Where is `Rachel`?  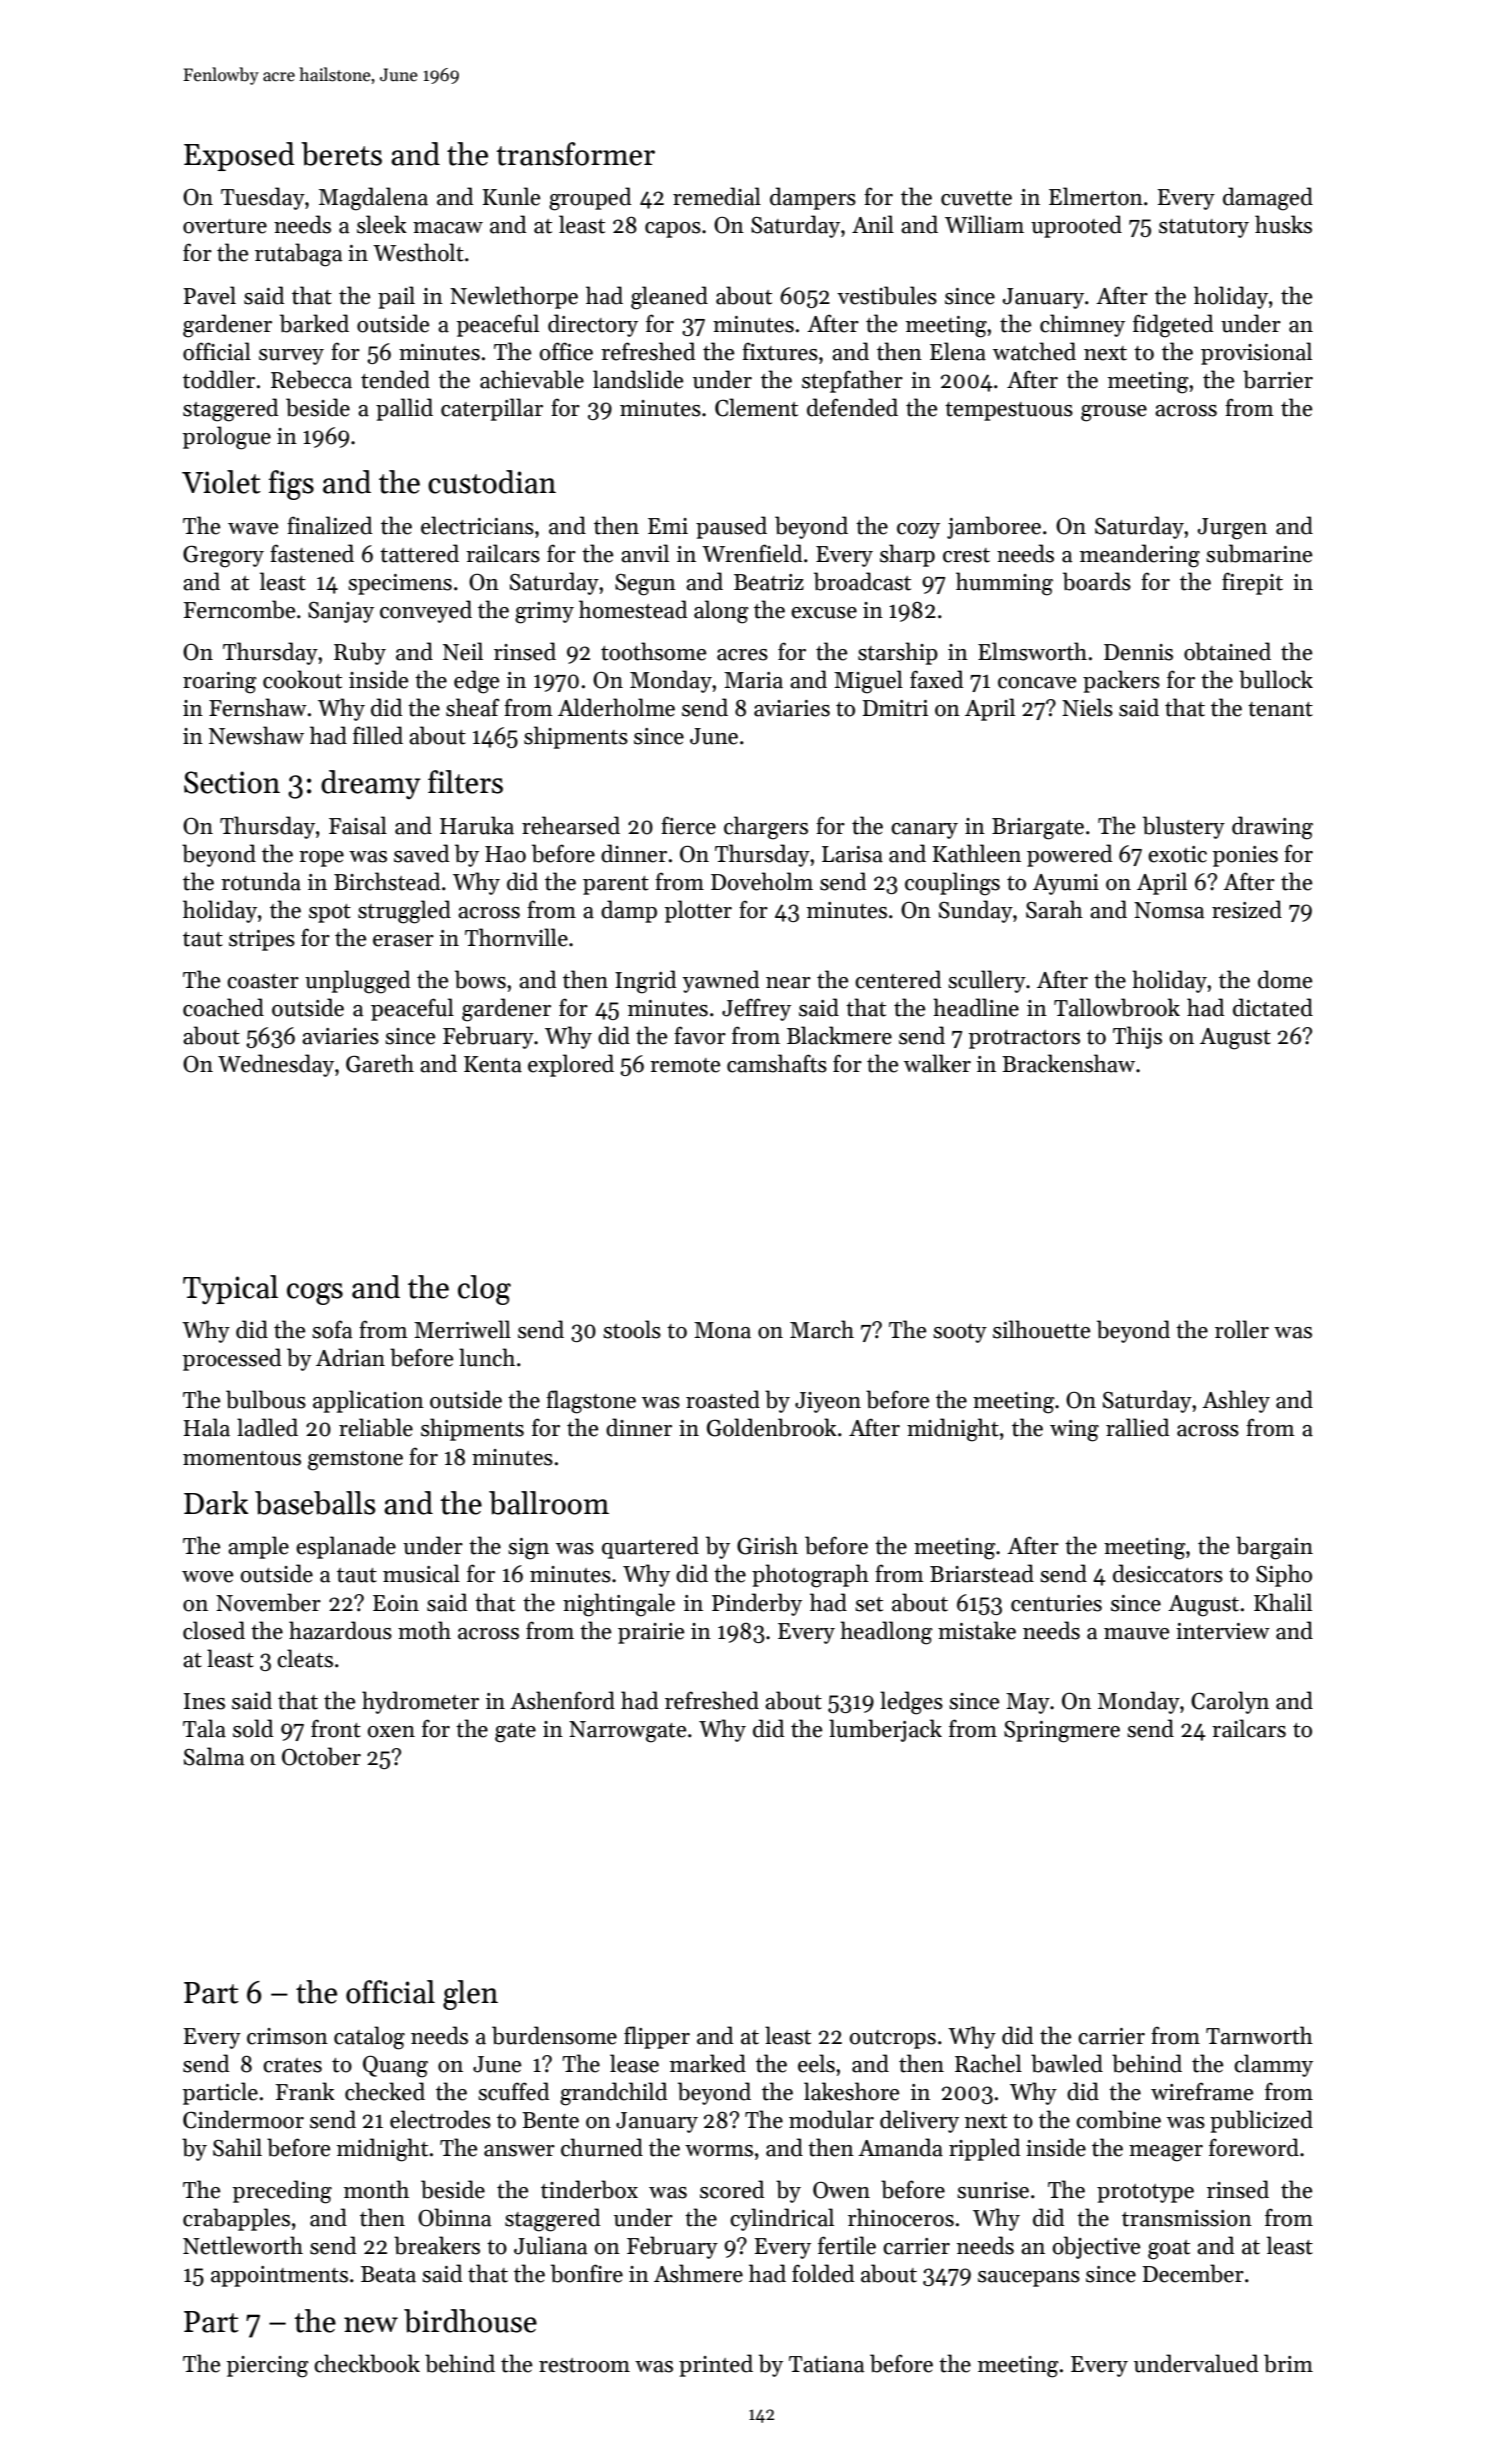
Rachel is located at coordinates (988, 2063).
